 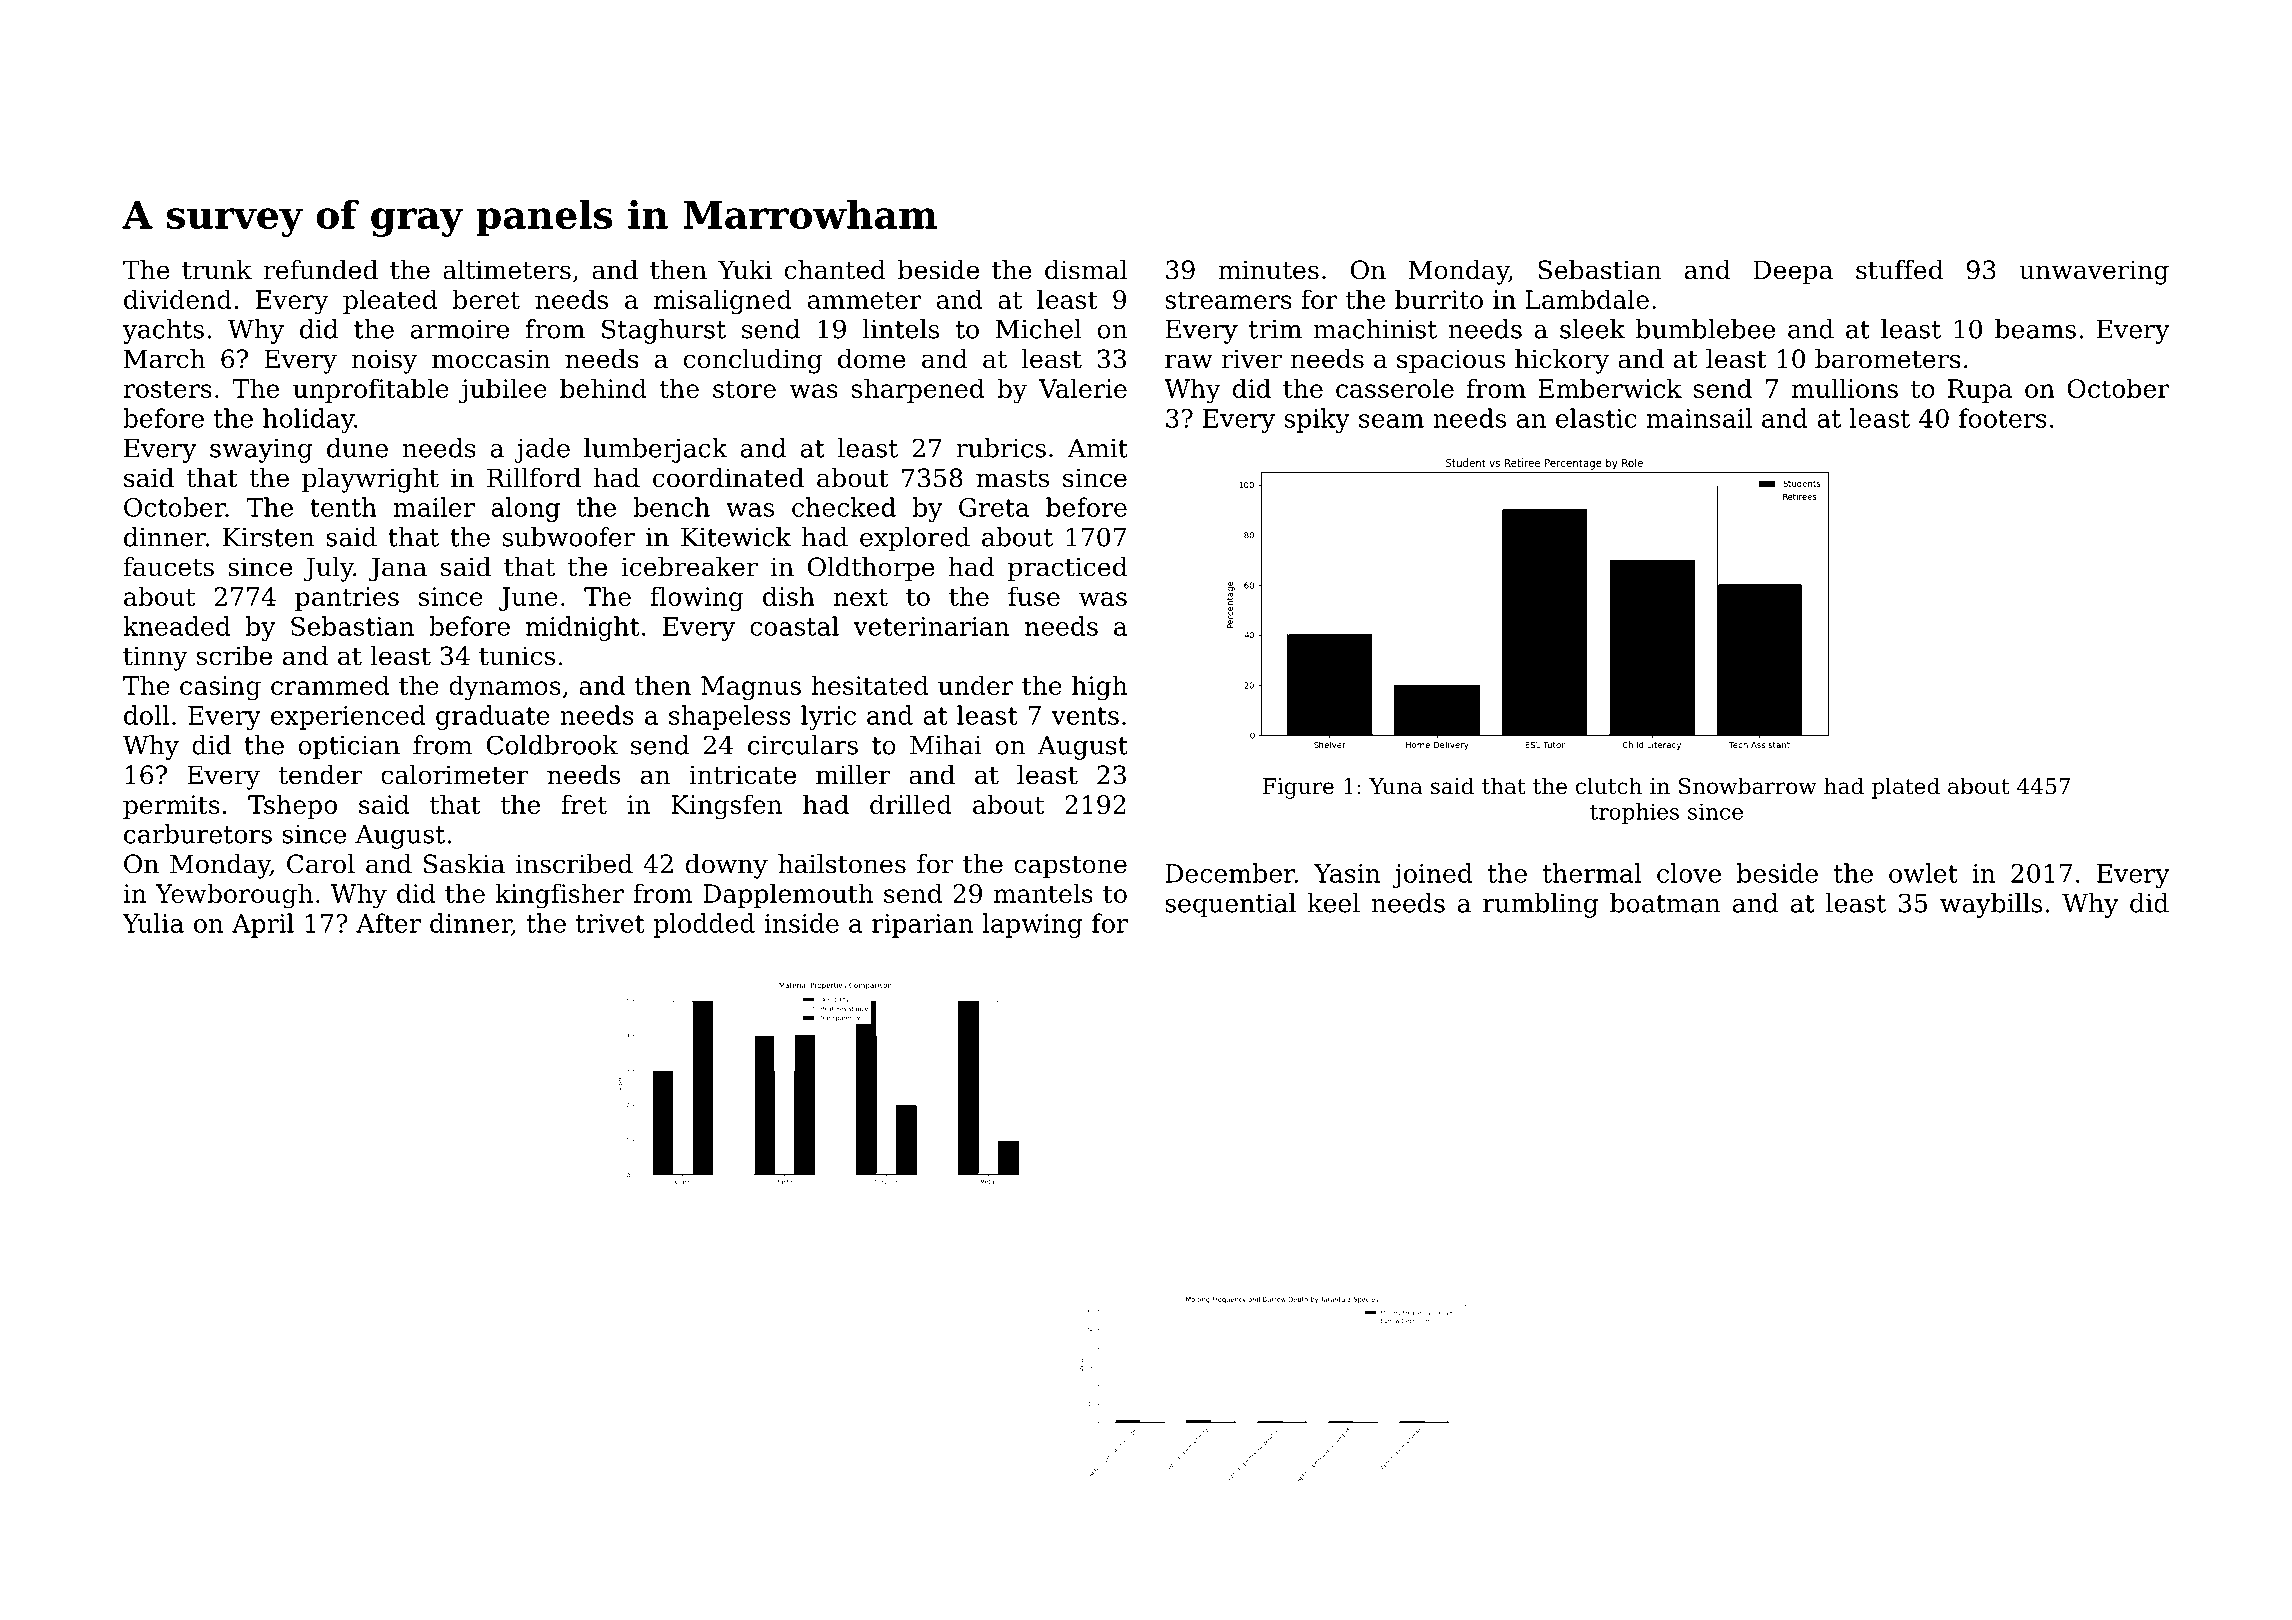 What do you see at coordinates (384, 361) in the screenshot?
I see `noisy` at bounding box center [384, 361].
